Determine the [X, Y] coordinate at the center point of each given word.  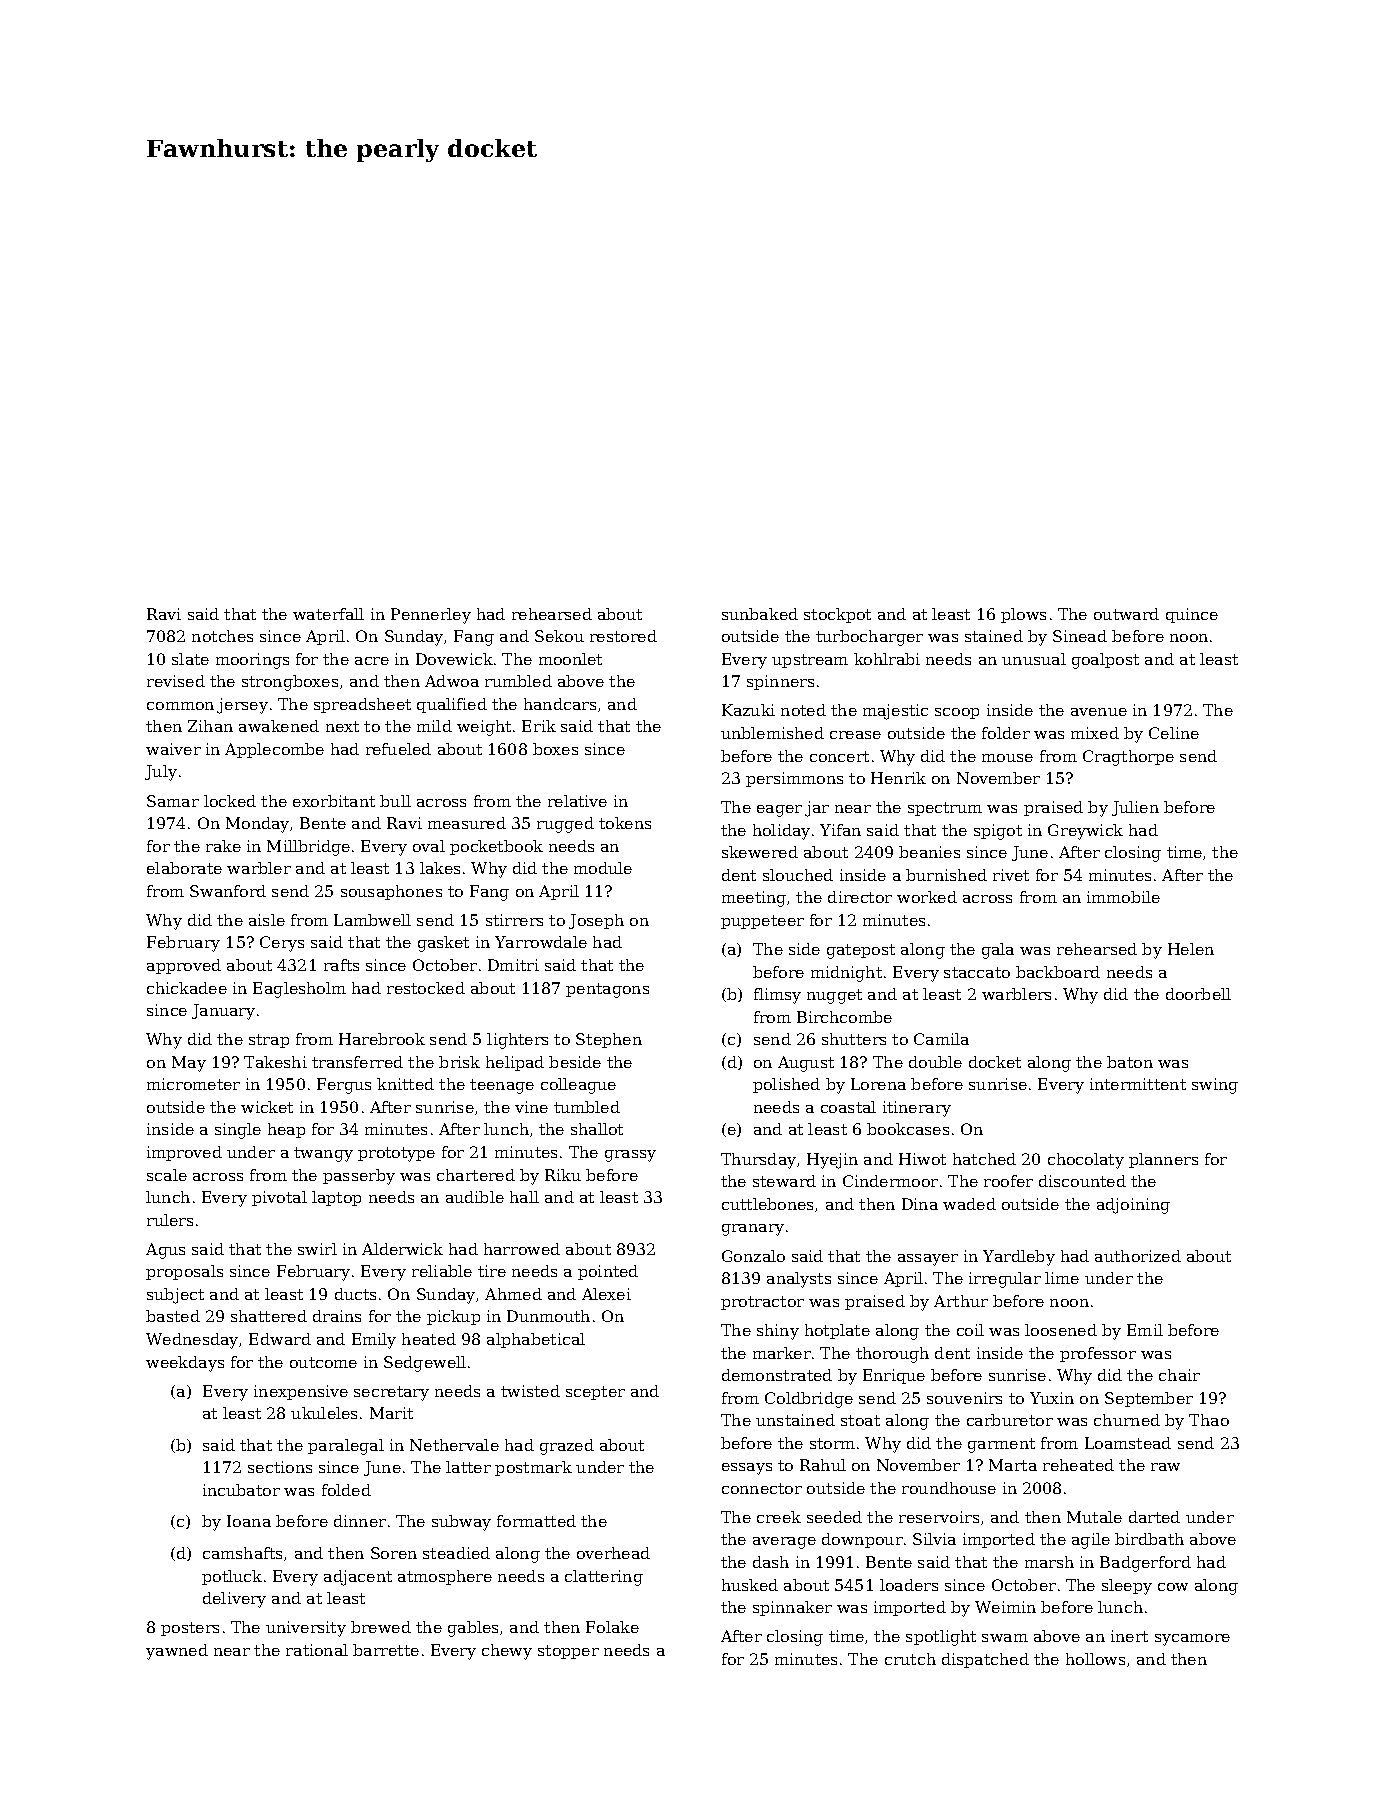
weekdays [185, 1364]
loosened [1061, 1330]
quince [1192, 615]
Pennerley [431, 616]
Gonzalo [753, 1256]
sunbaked [760, 614]
